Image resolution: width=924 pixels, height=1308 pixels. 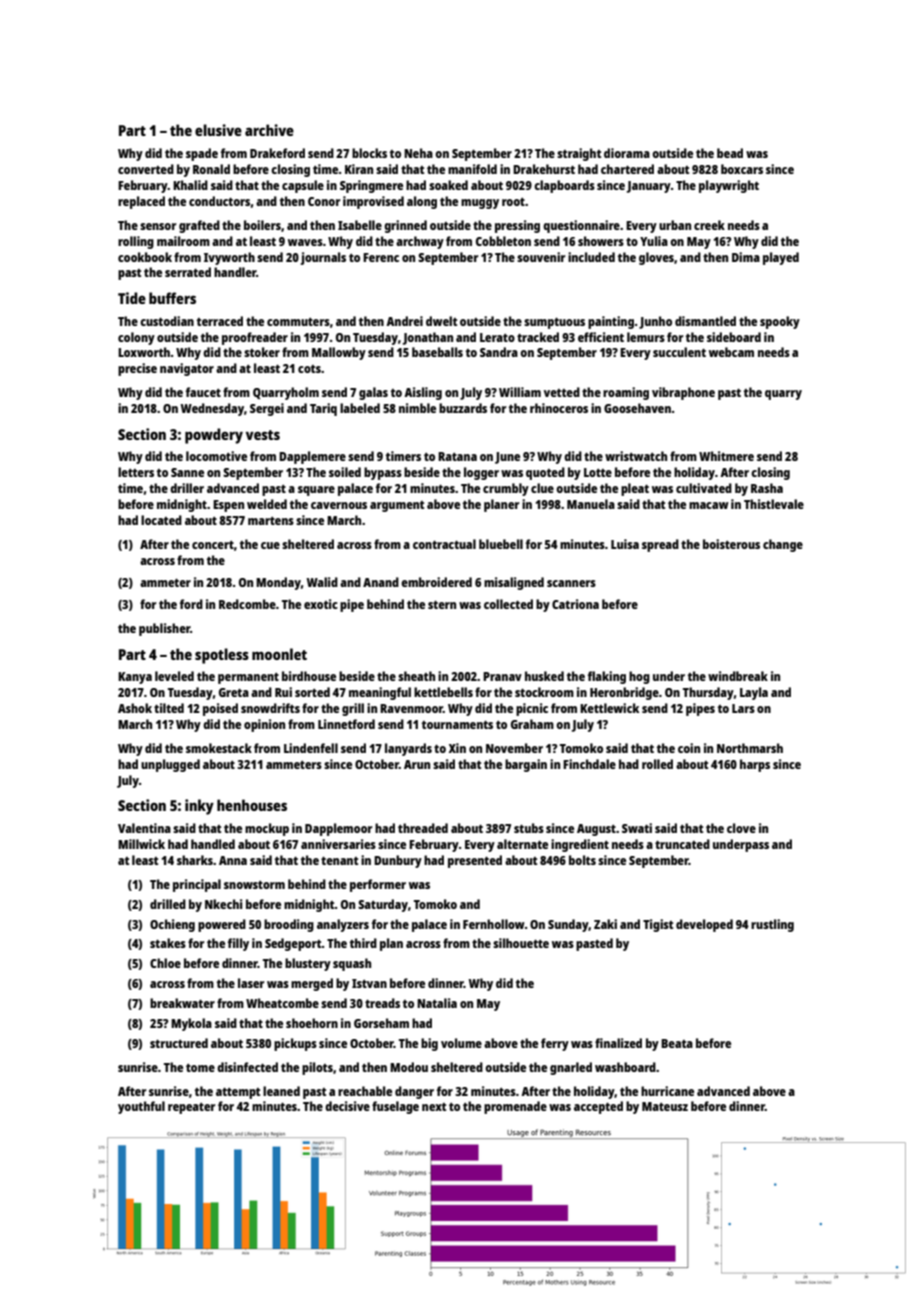 What do you see at coordinates (219, 748) in the image?
I see `smokestack` at bounding box center [219, 748].
